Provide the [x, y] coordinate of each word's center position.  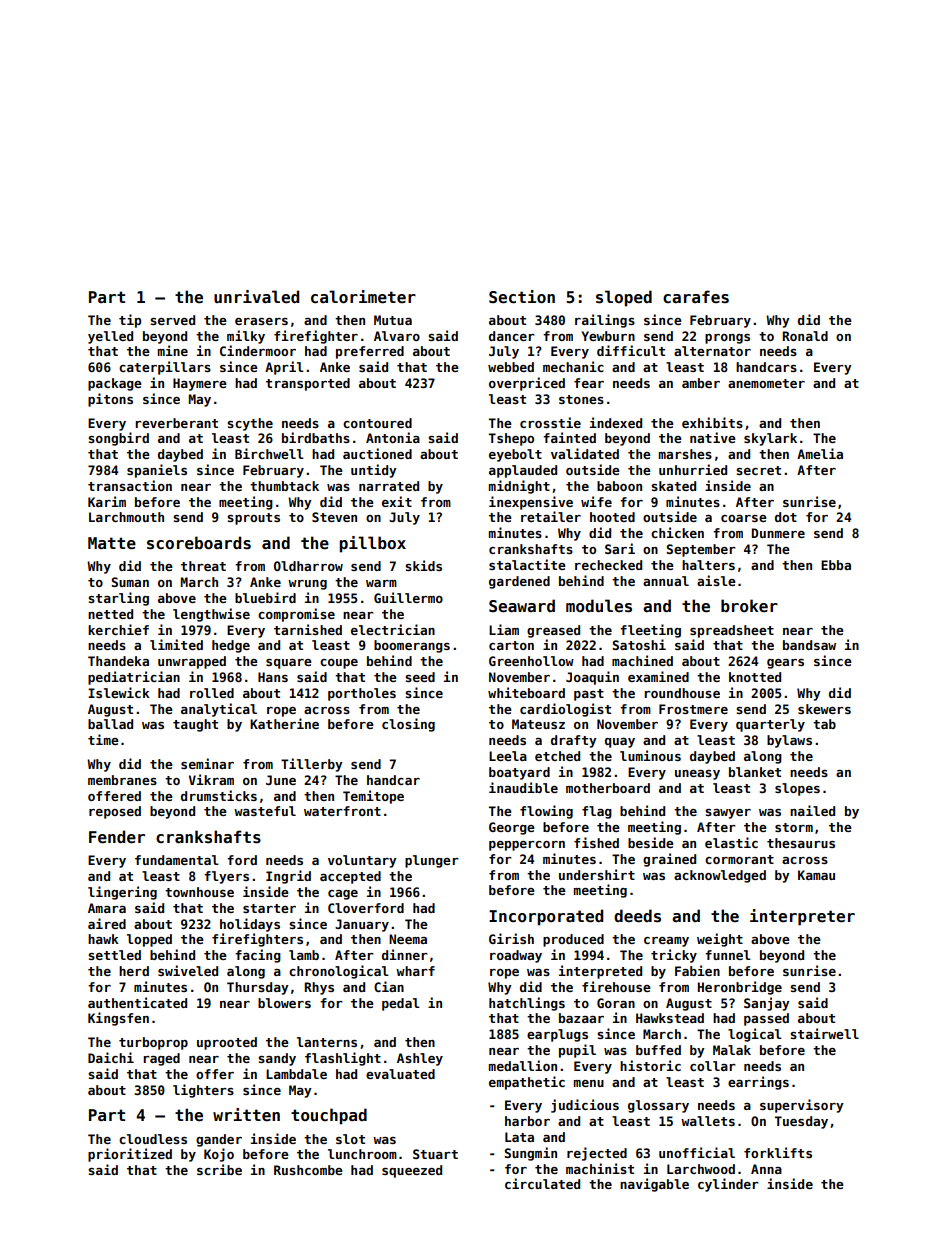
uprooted [227, 1043]
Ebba [836, 565]
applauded [523, 471]
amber [701, 383]
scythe [250, 424]
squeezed [412, 1171]
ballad [110, 724]
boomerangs [412, 646]
